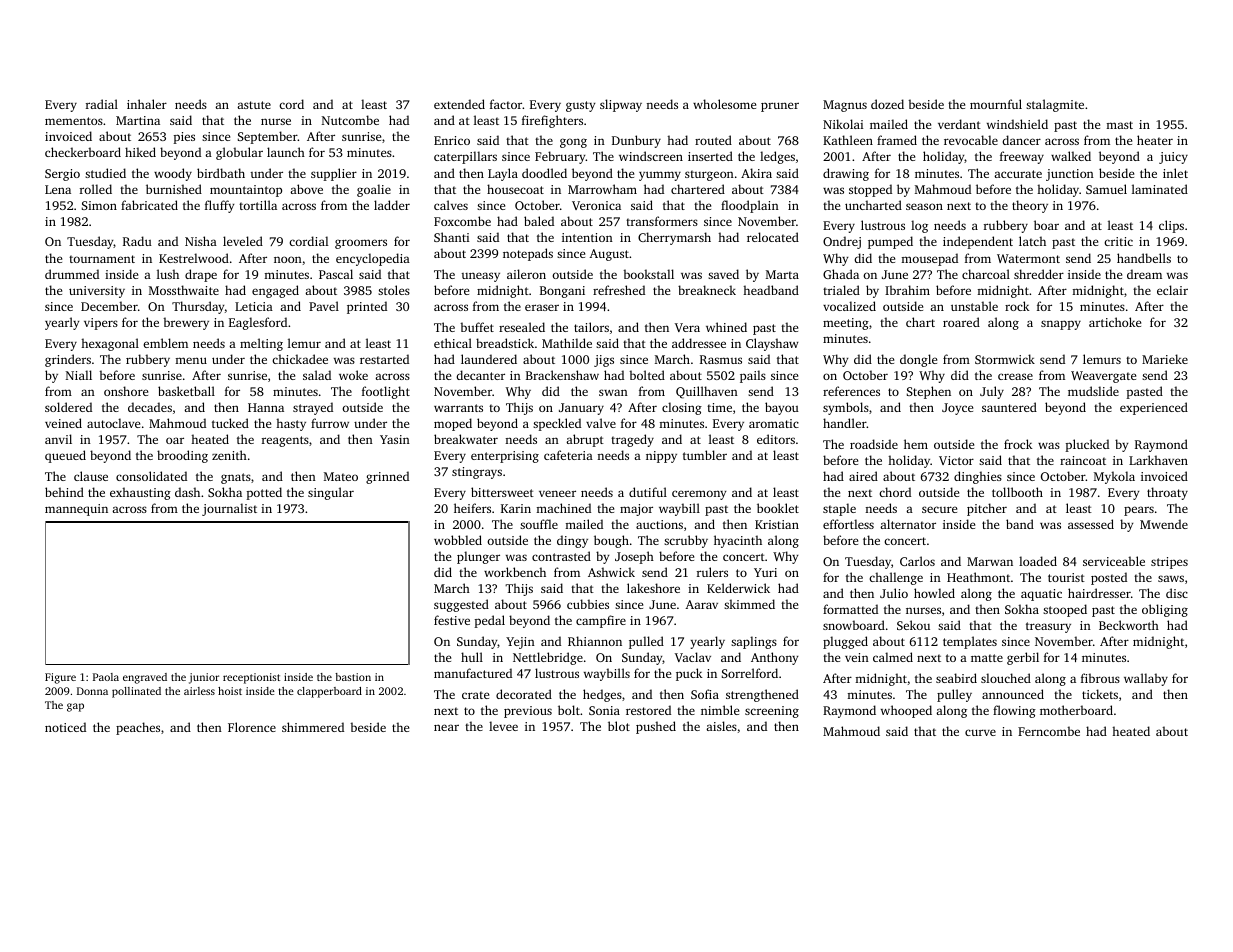 This document has width=1233, height=952. Describe the element at coordinates (184, 138) in the document. I see `pies` at that location.
